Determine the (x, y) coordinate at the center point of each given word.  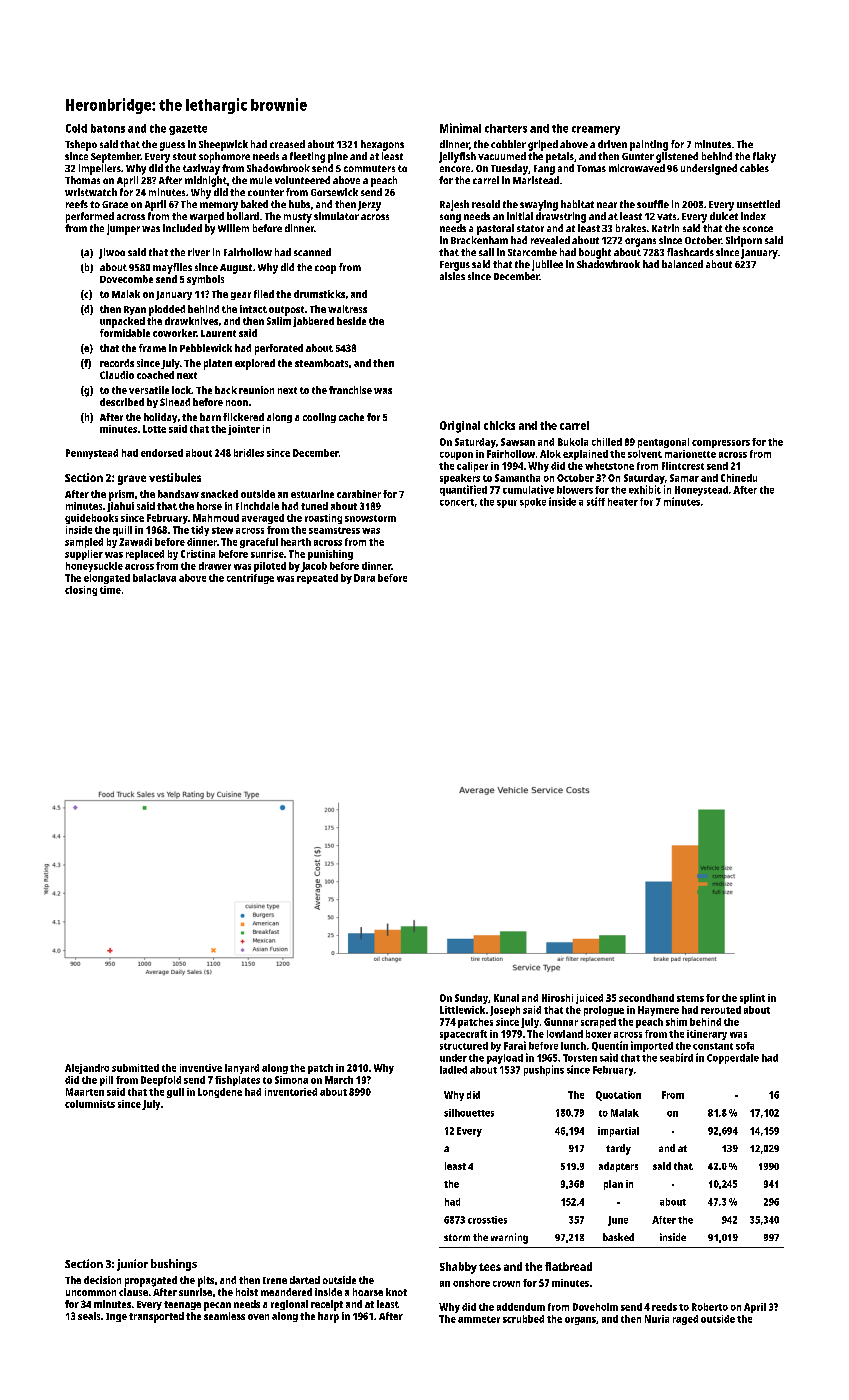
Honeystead (701, 491)
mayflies (172, 268)
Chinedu (739, 478)
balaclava (154, 578)
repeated (317, 579)
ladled (453, 1070)
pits (206, 1281)
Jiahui (120, 507)
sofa (745, 1046)
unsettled (758, 204)
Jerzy (369, 206)
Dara (364, 578)
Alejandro (87, 1069)
